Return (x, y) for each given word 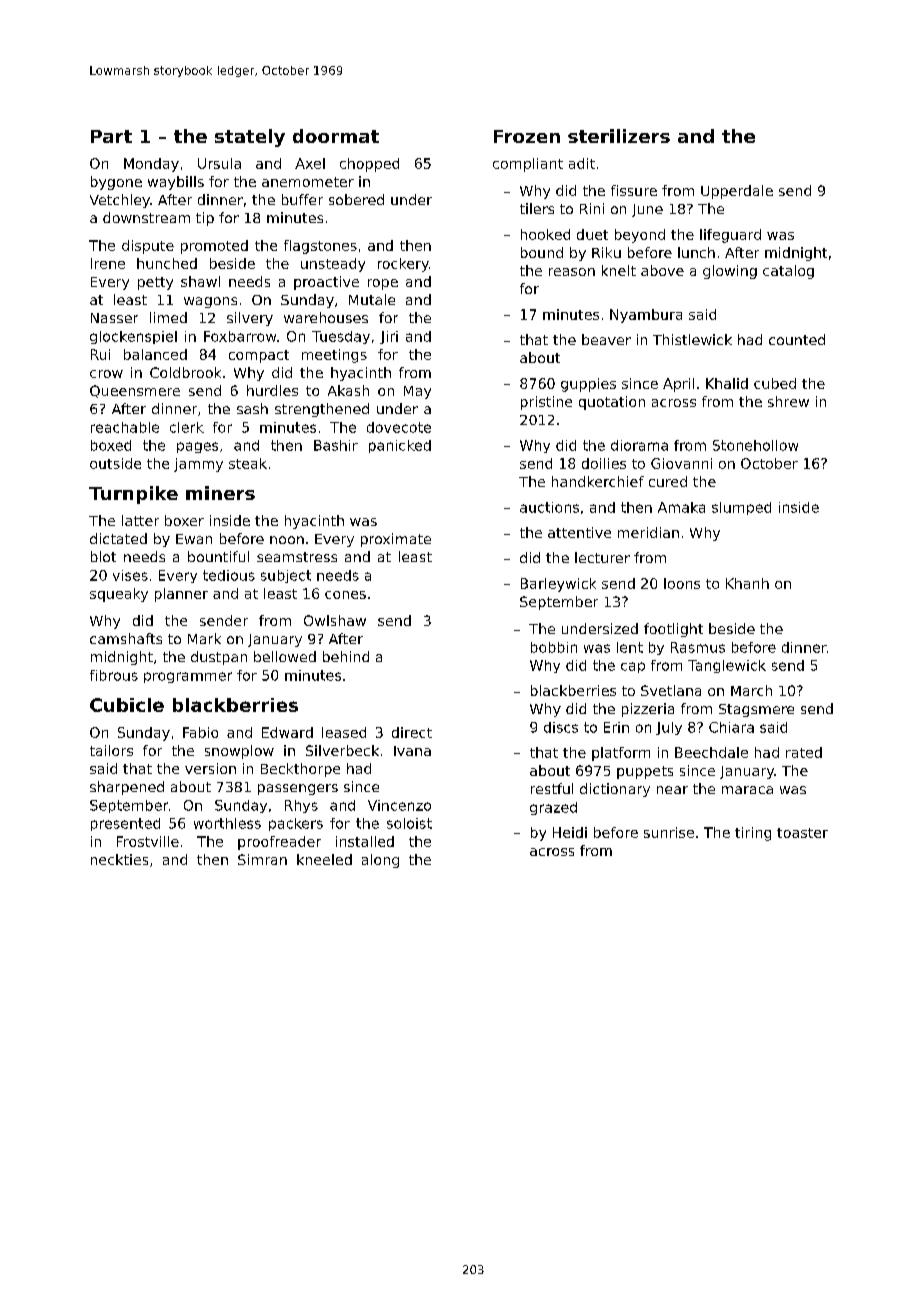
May (417, 392)
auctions (549, 507)
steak (248, 463)
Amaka (681, 507)
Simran (262, 859)
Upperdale (737, 192)
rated (804, 752)
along (380, 861)
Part (111, 136)
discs (561, 727)
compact (259, 356)
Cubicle (127, 705)
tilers (537, 208)
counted (797, 339)
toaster (802, 833)
